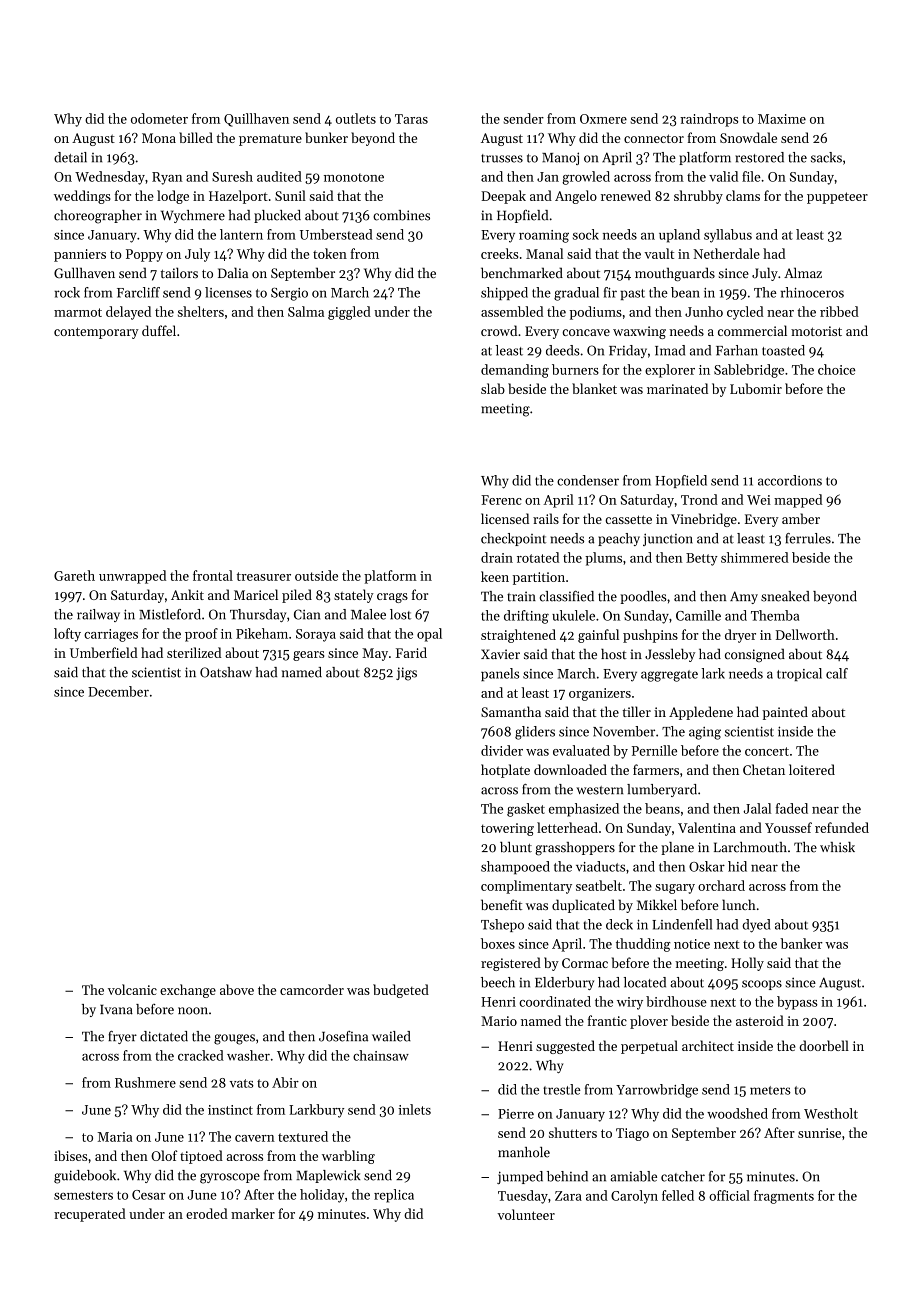  I want to click on birdhouse, so click(676, 1001).
